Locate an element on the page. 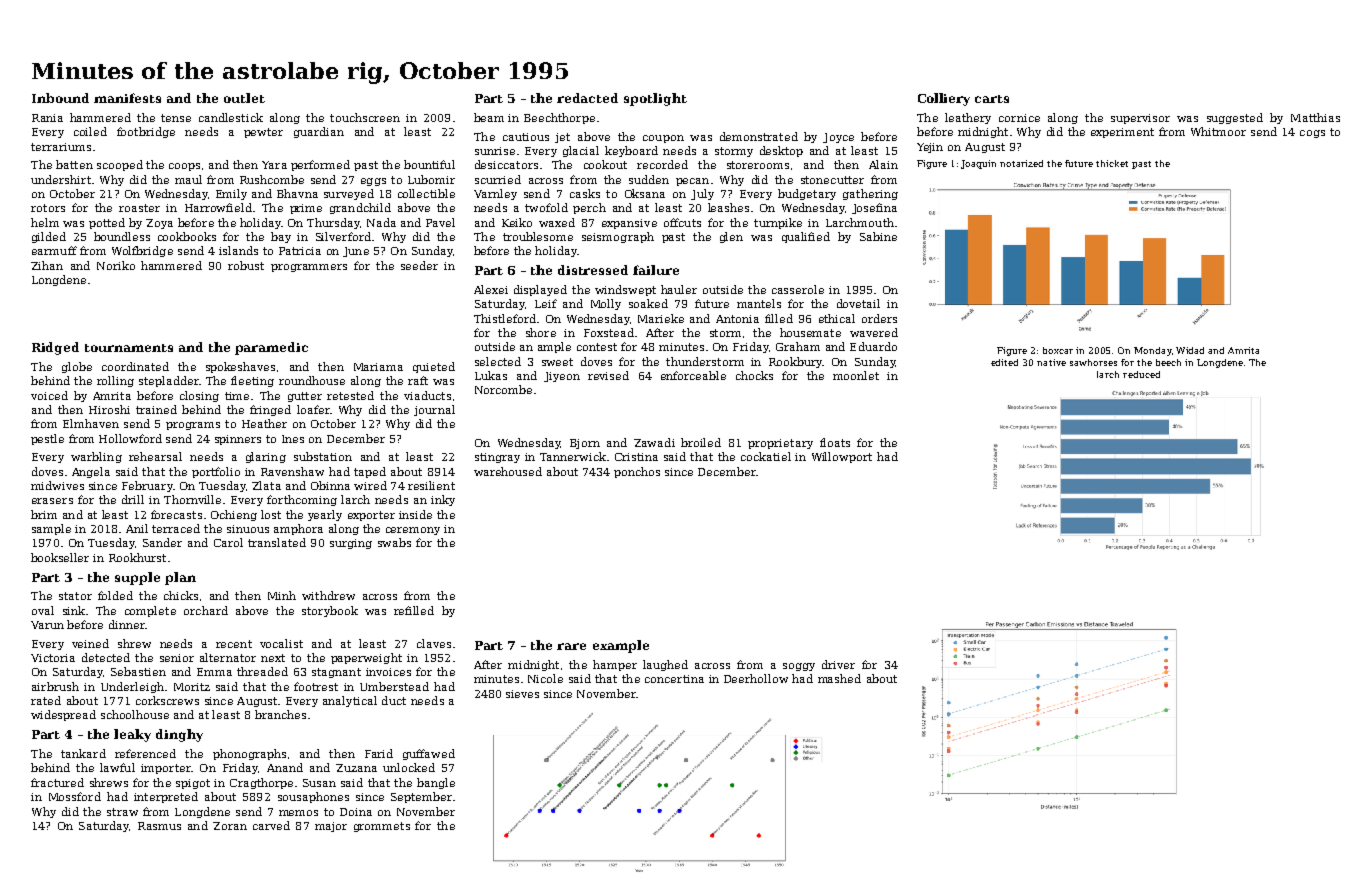 The image size is (1372, 887). Sabine is located at coordinates (878, 236).
